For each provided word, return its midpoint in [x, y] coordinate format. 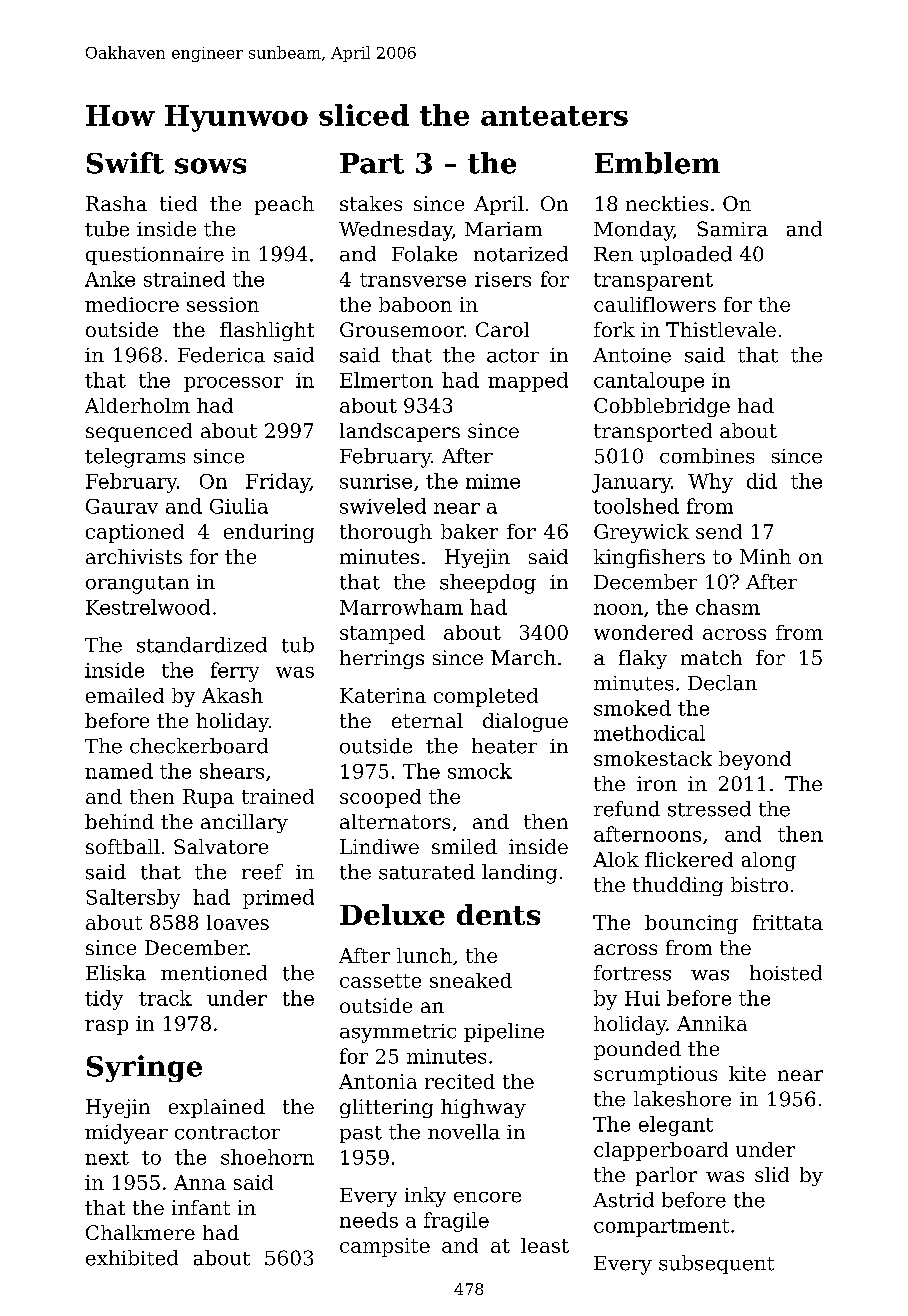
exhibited [132, 1258]
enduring [269, 533]
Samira [732, 229]
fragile [456, 1222]
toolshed [636, 506]
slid [772, 1174]
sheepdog [488, 584]
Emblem [657, 163]
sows [210, 166]
